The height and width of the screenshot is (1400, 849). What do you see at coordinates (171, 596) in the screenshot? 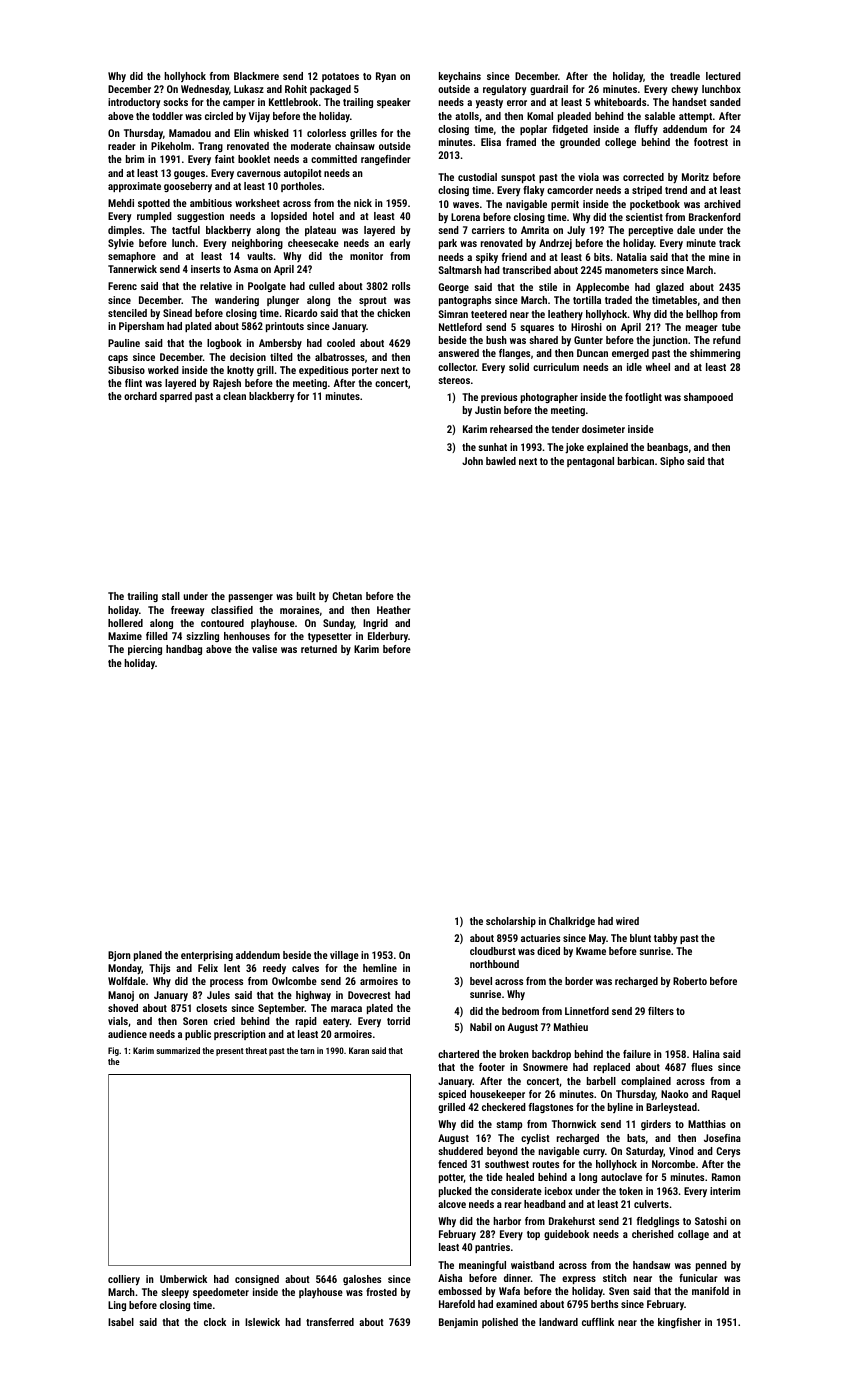
I see `stall` at bounding box center [171, 596].
